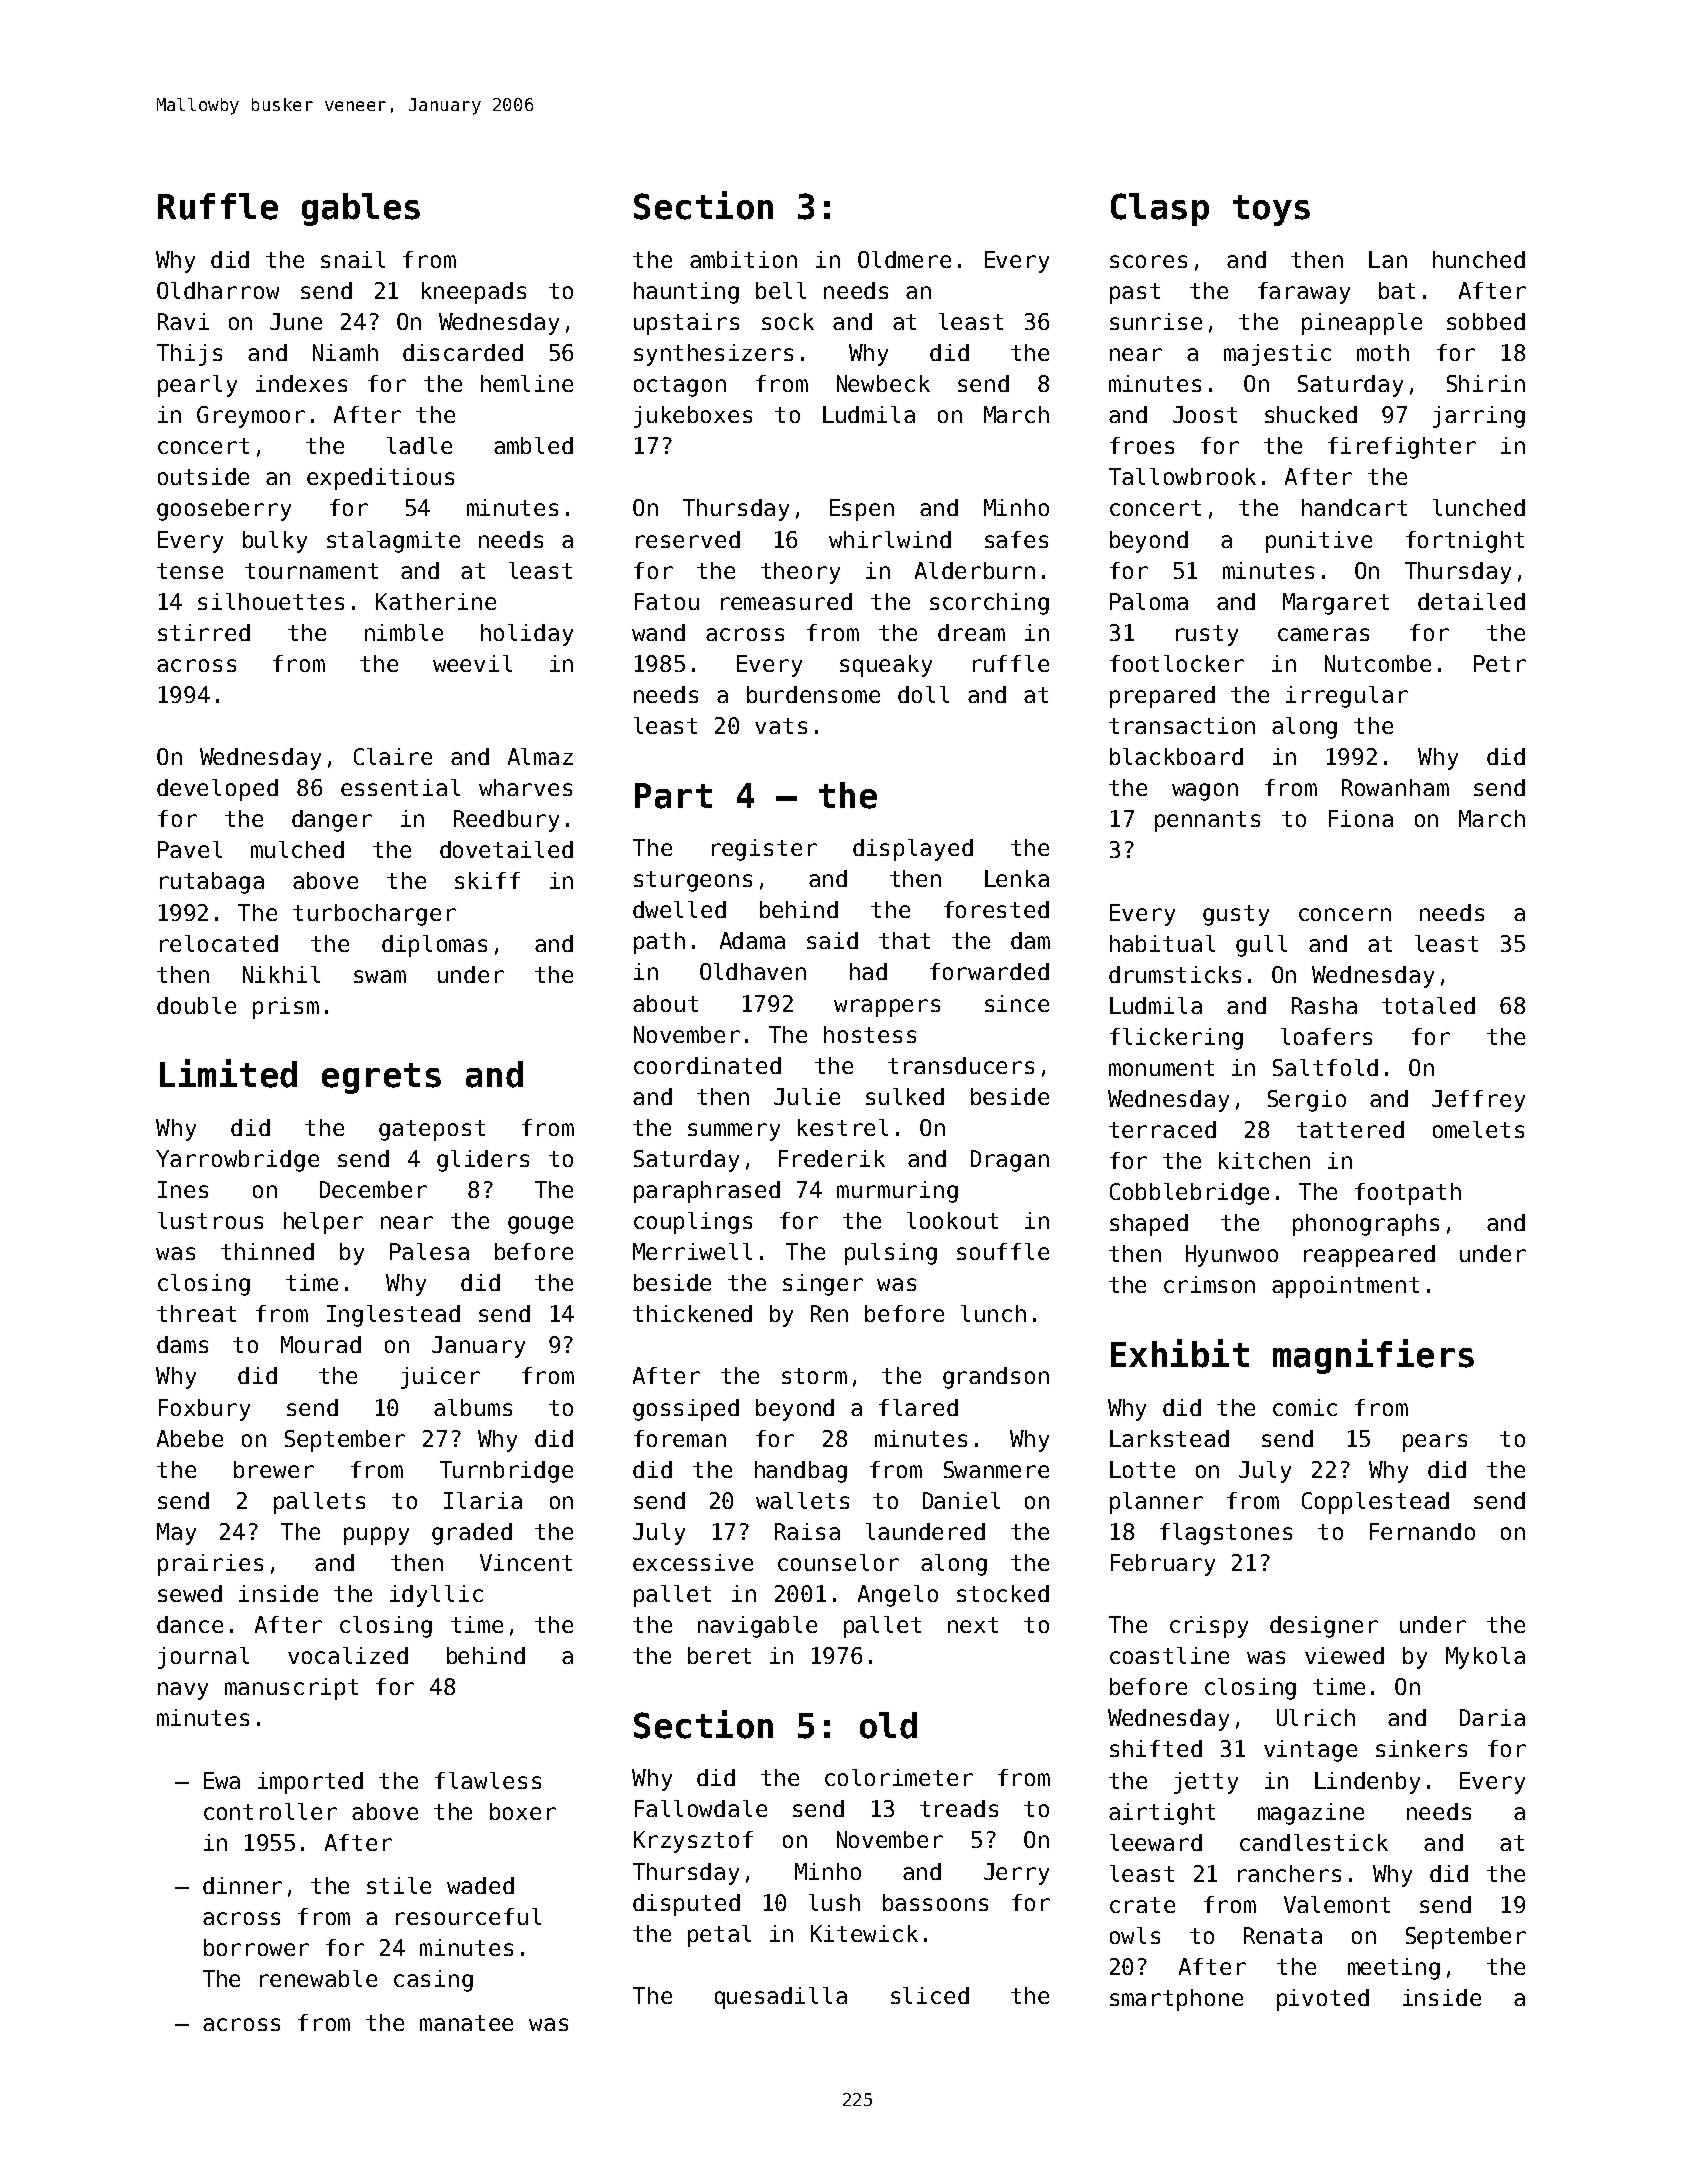 The image size is (1683, 2178). I want to click on renewable, so click(318, 1978).
